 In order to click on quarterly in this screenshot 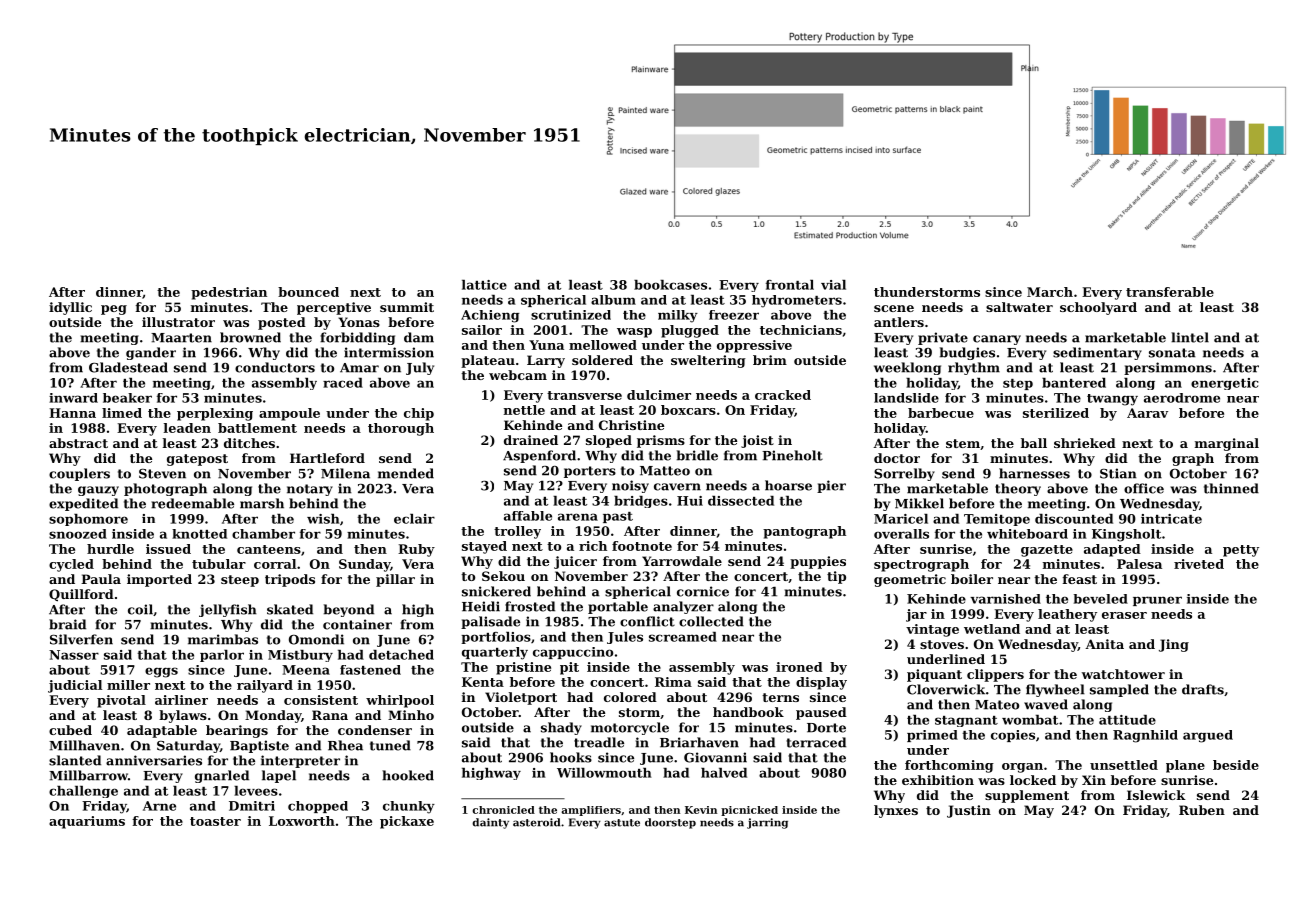, I will do `click(495, 653)`.
